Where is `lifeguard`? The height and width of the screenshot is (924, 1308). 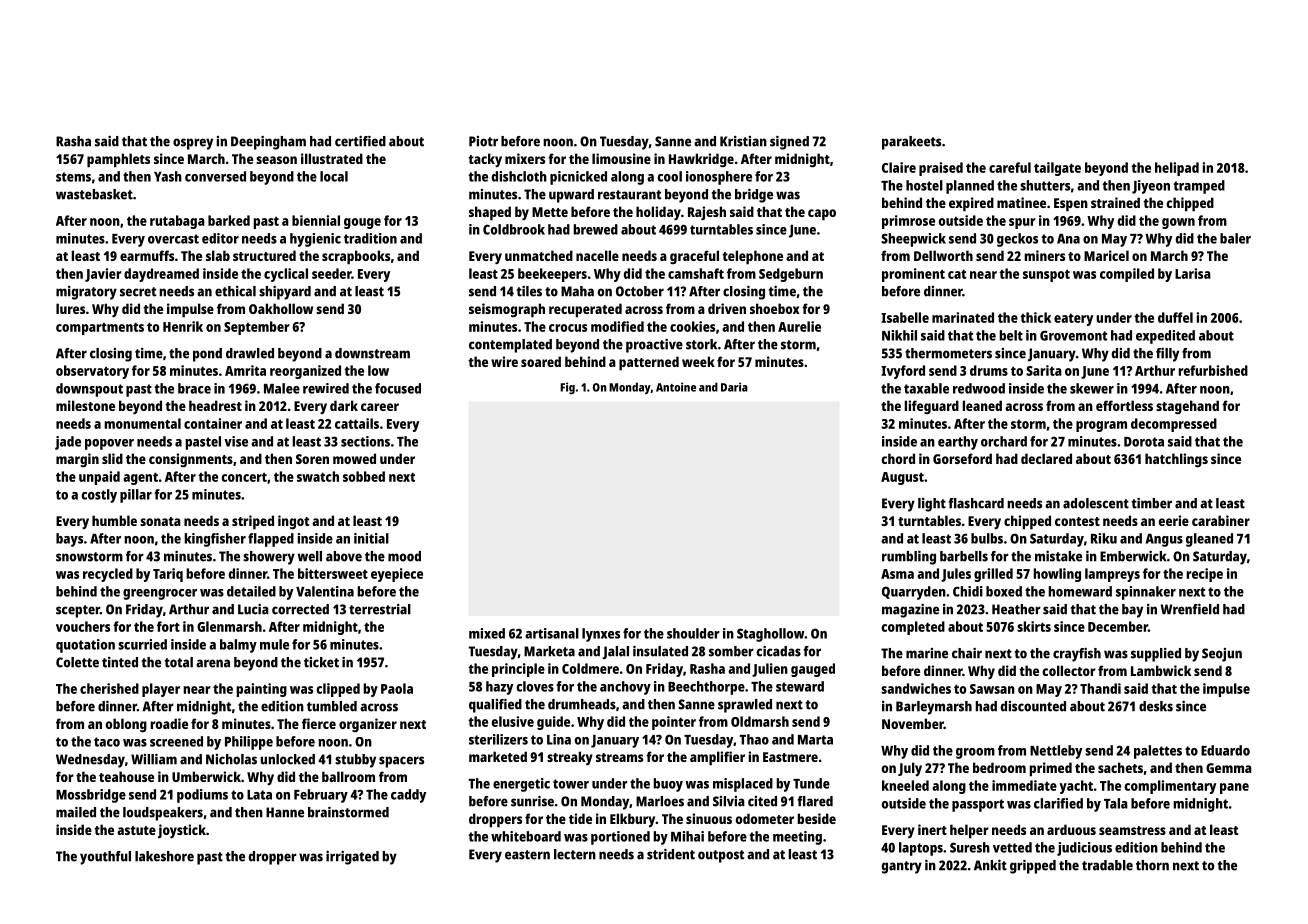 lifeguard is located at coordinates (931, 407).
